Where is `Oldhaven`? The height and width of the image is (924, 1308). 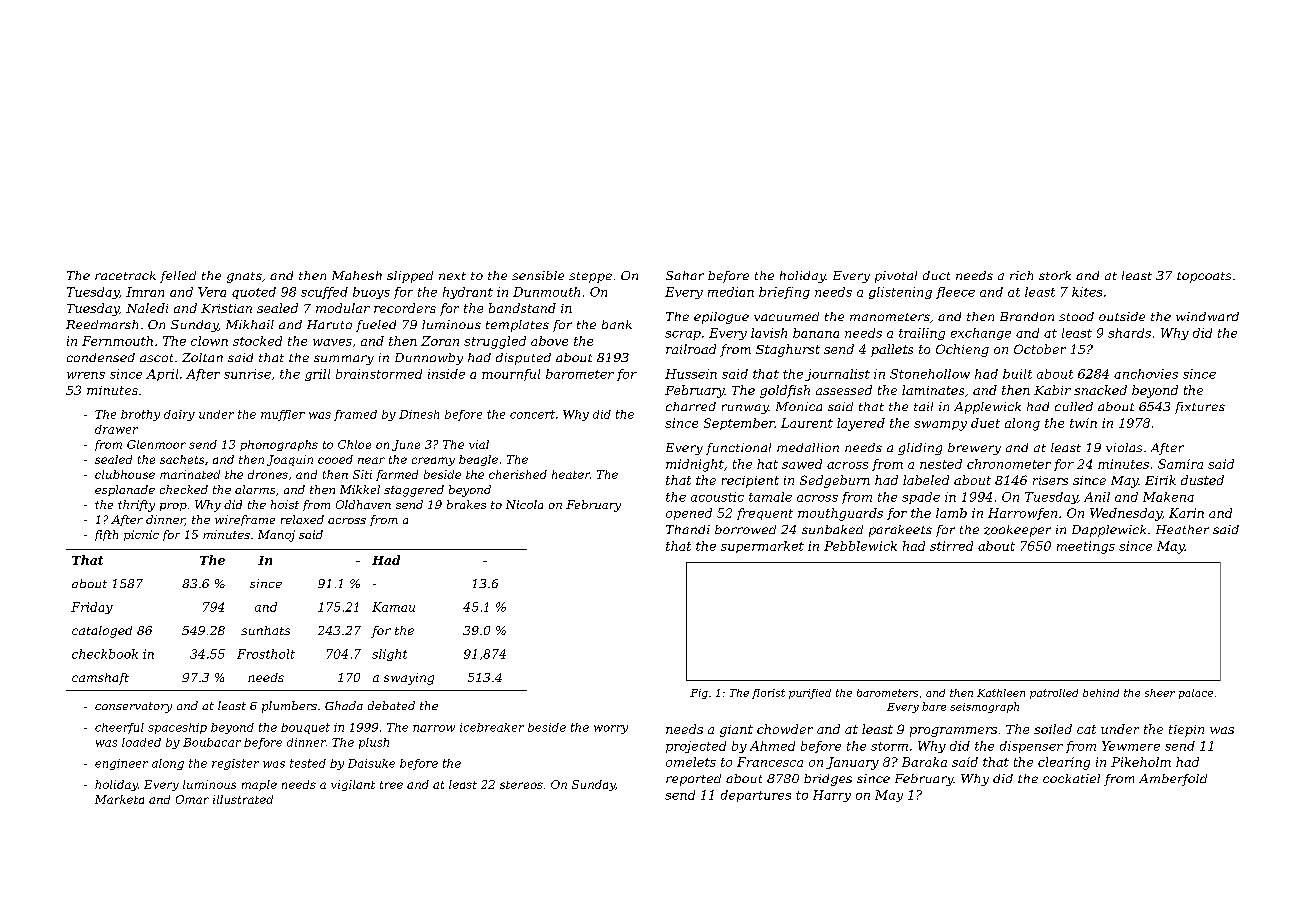
Oldhaven is located at coordinates (363, 504).
